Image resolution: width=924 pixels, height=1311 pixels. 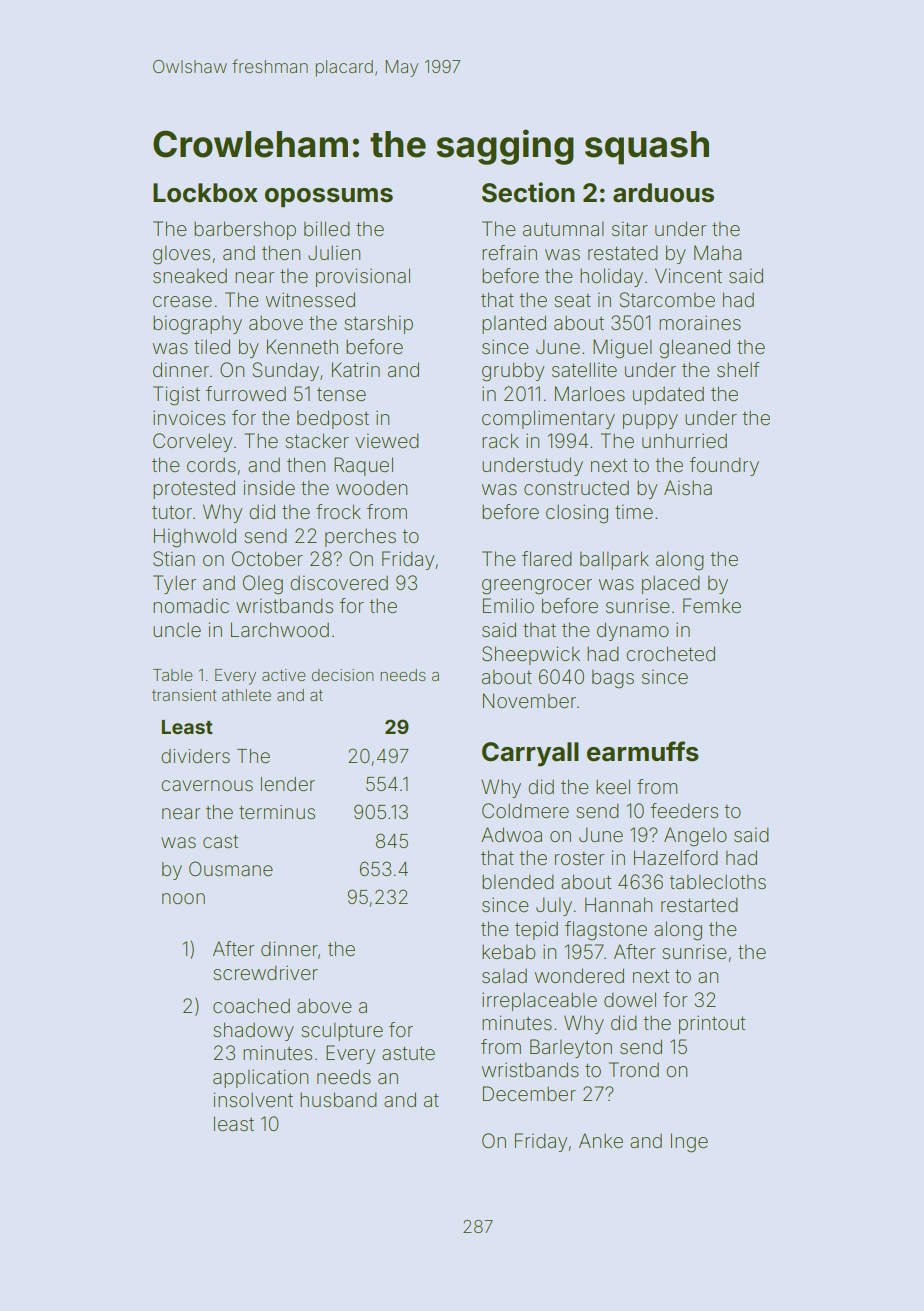 What do you see at coordinates (183, 898) in the screenshot?
I see `noon` at bounding box center [183, 898].
